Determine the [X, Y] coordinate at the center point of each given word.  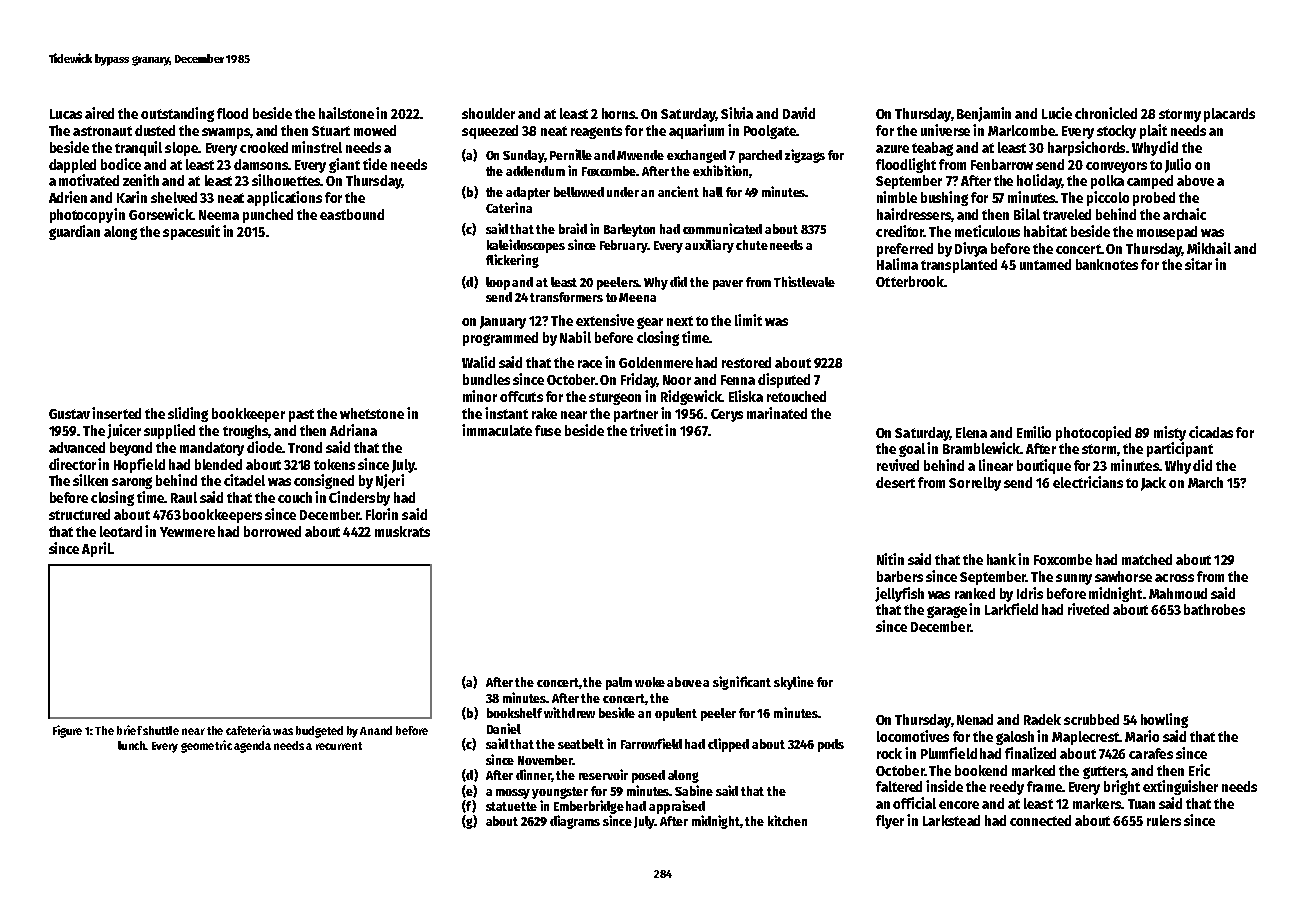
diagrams [575, 822]
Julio [1178, 165]
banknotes [1107, 264]
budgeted [319, 732]
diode [264, 447]
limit [748, 320]
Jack [1153, 484]
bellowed [579, 192]
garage [947, 612]
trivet [646, 430]
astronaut [102, 131]
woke [650, 682]
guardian [74, 232]
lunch [131, 745]
